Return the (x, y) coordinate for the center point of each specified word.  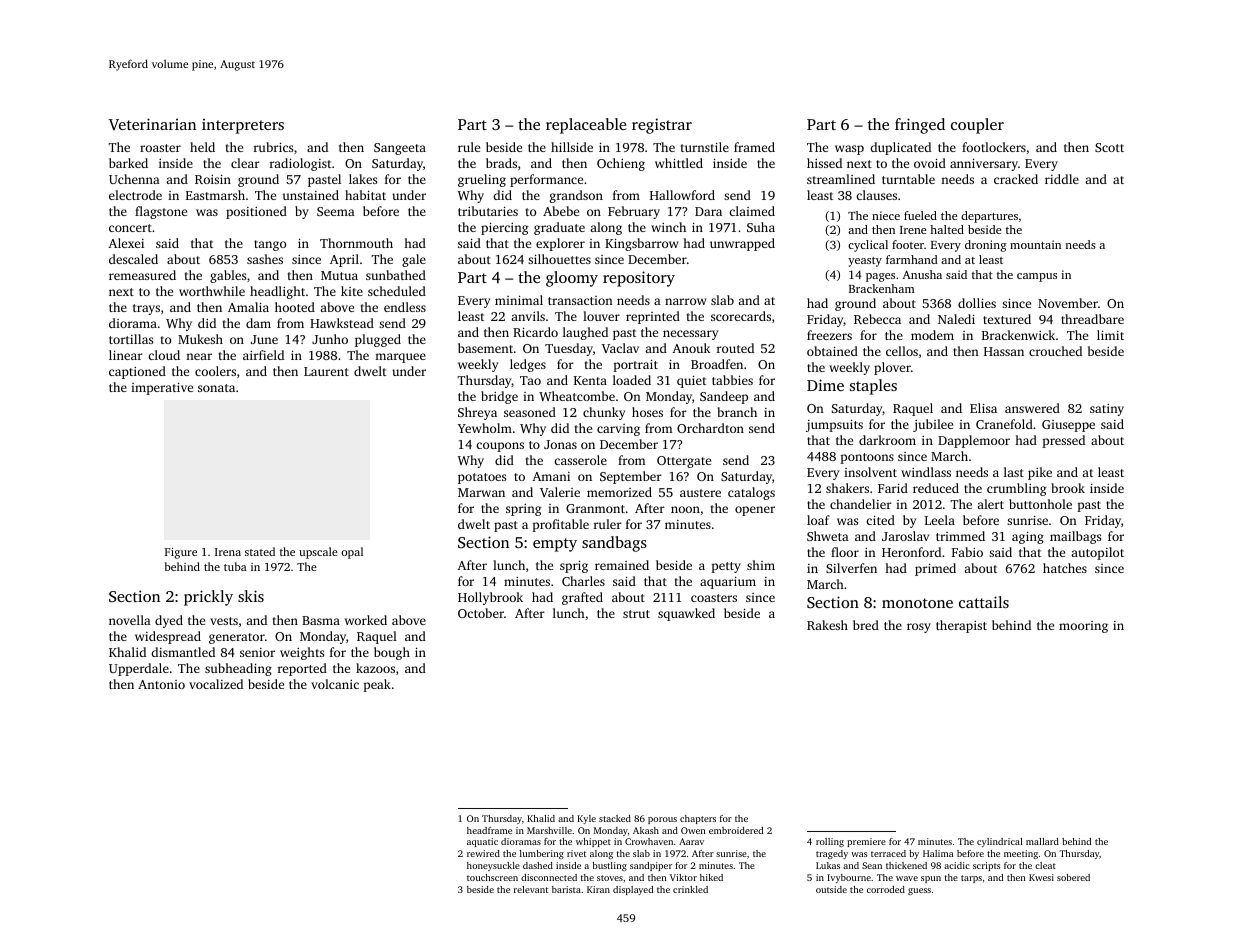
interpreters (243, 126)
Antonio (161, 684)
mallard (1042, 841)
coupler (977, 126)
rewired (483, 853)
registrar (662, 126)
